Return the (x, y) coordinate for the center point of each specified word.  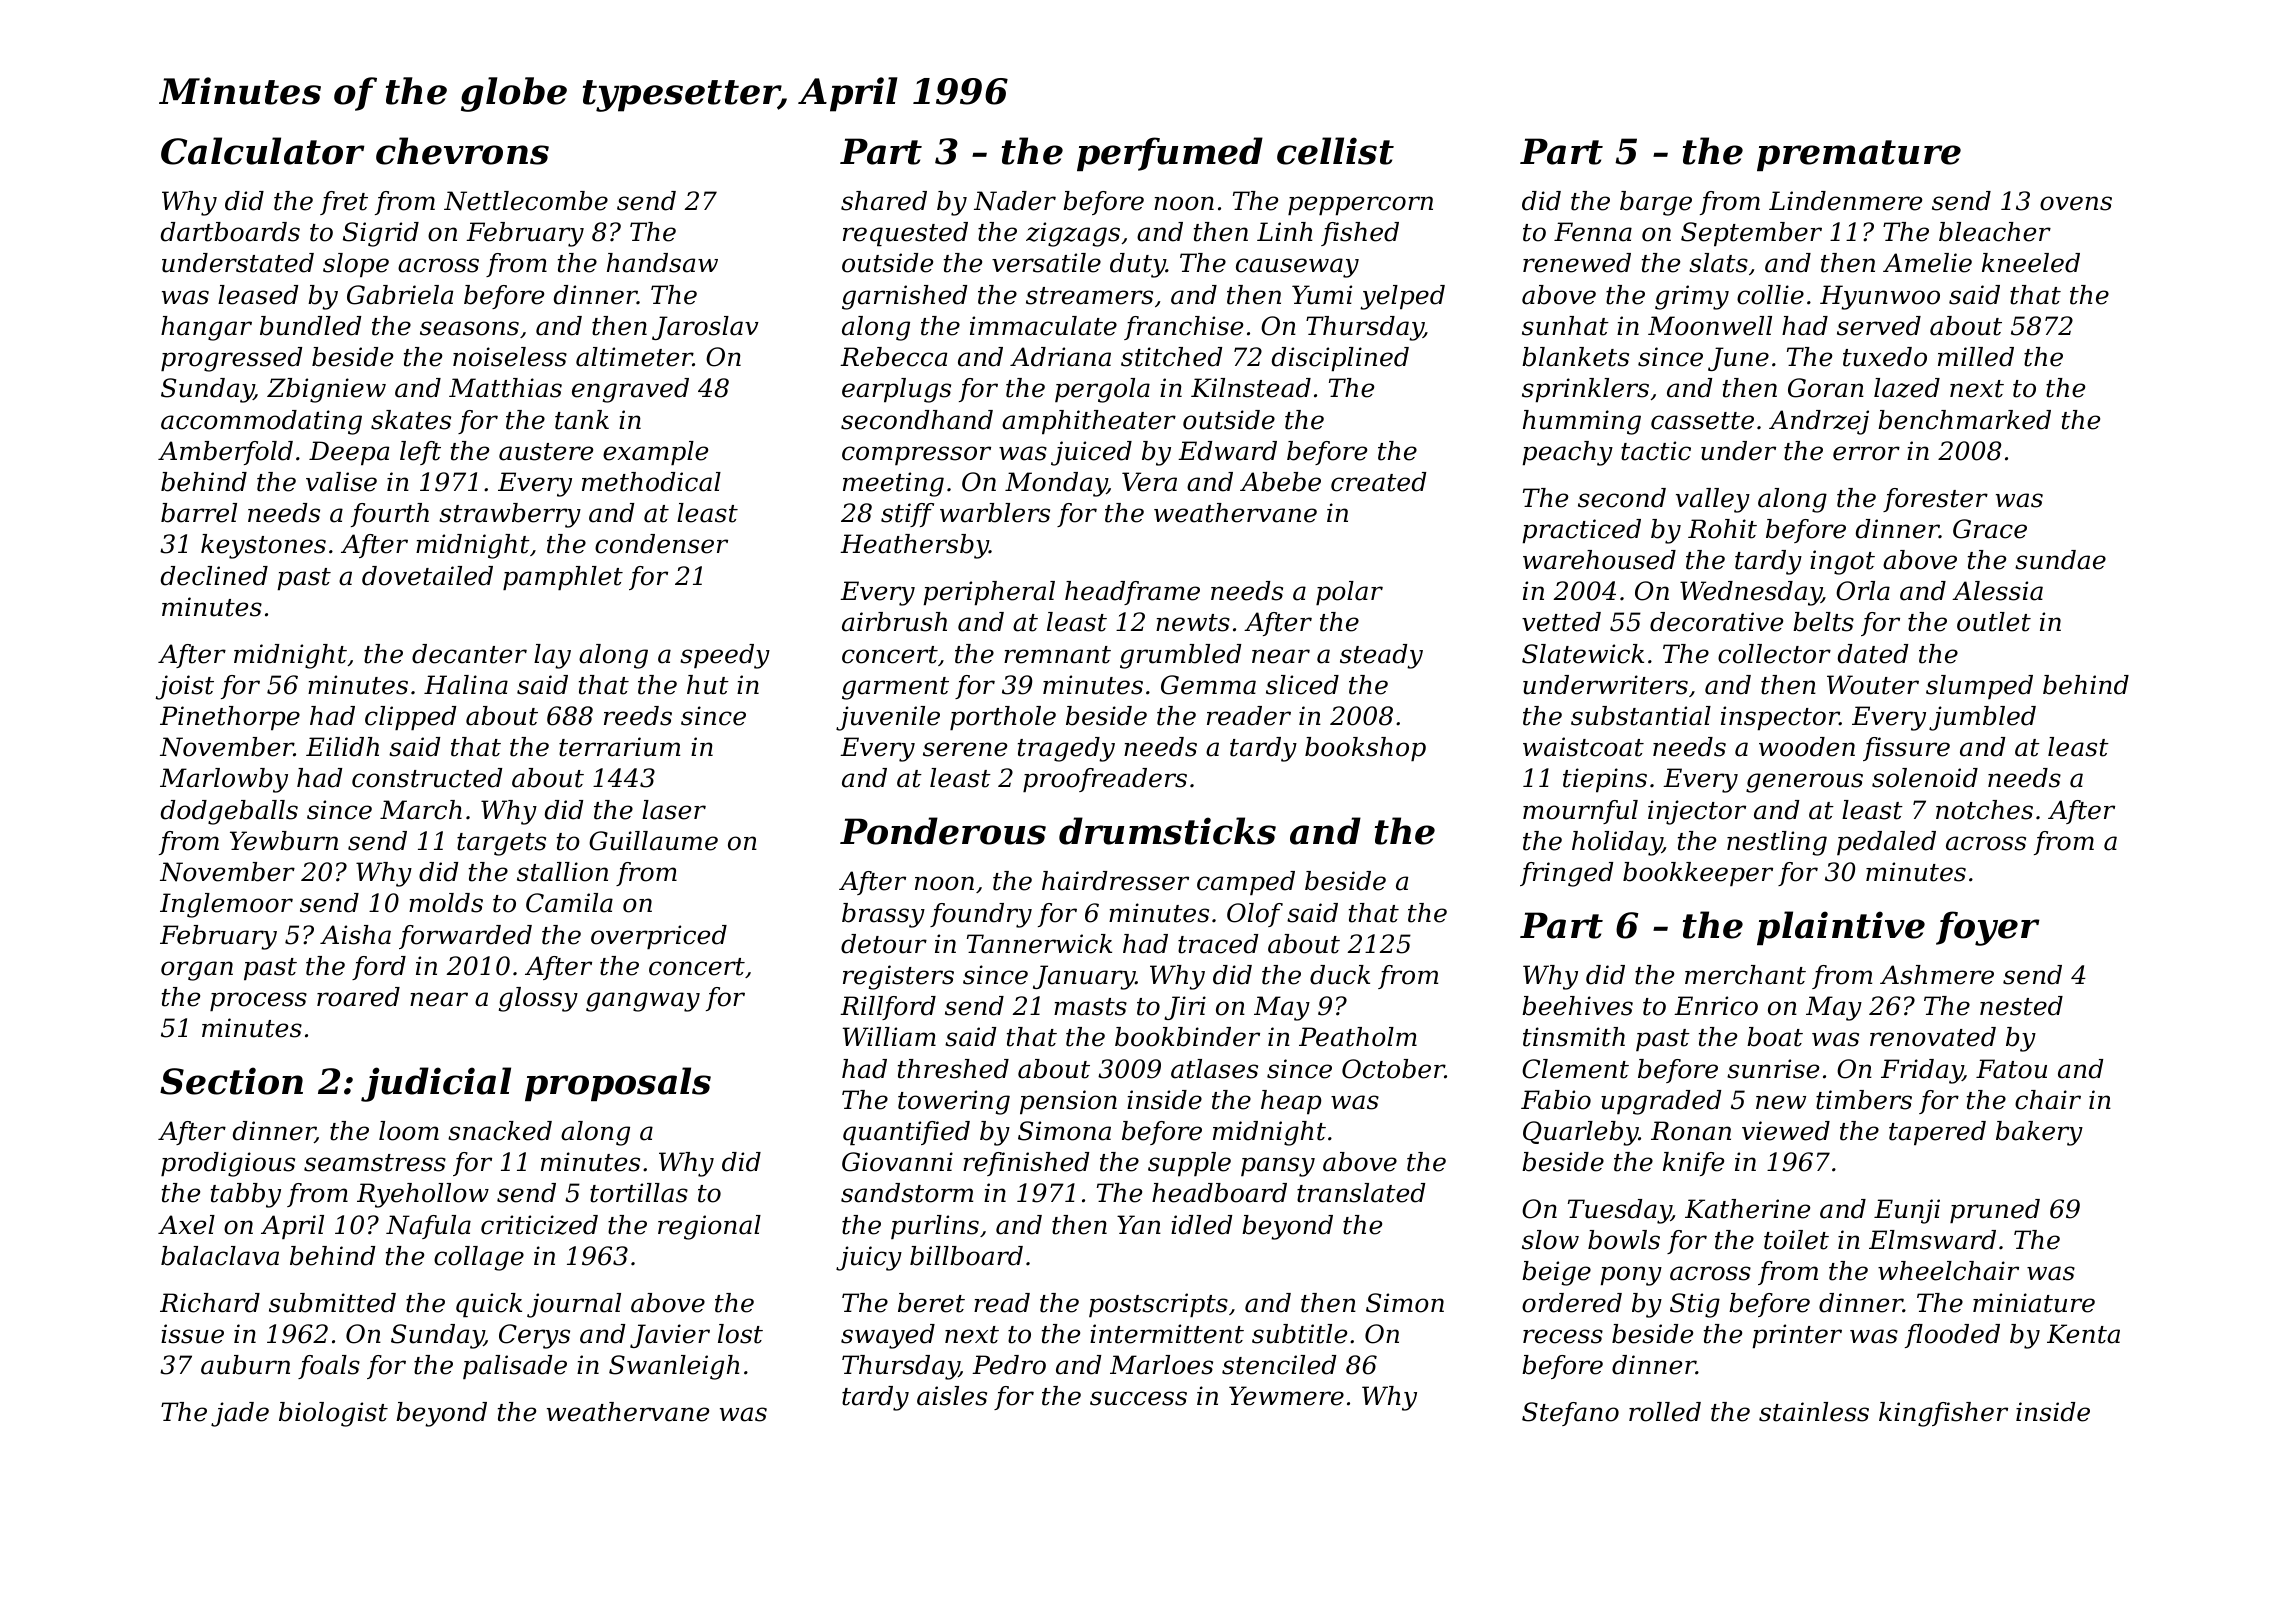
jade (240, 1414)
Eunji (1907, 1211)
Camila (569, 903)
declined (214, 576)
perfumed (1170, 154)
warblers (995, 513)
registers (898, 977)
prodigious (228, 1164)
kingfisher (1943, 1414)
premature (1859, 155)
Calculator (263, 151)
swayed (888, 1336)
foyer (1988, 928)
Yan (1139, 1225)
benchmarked (1964, 420)
